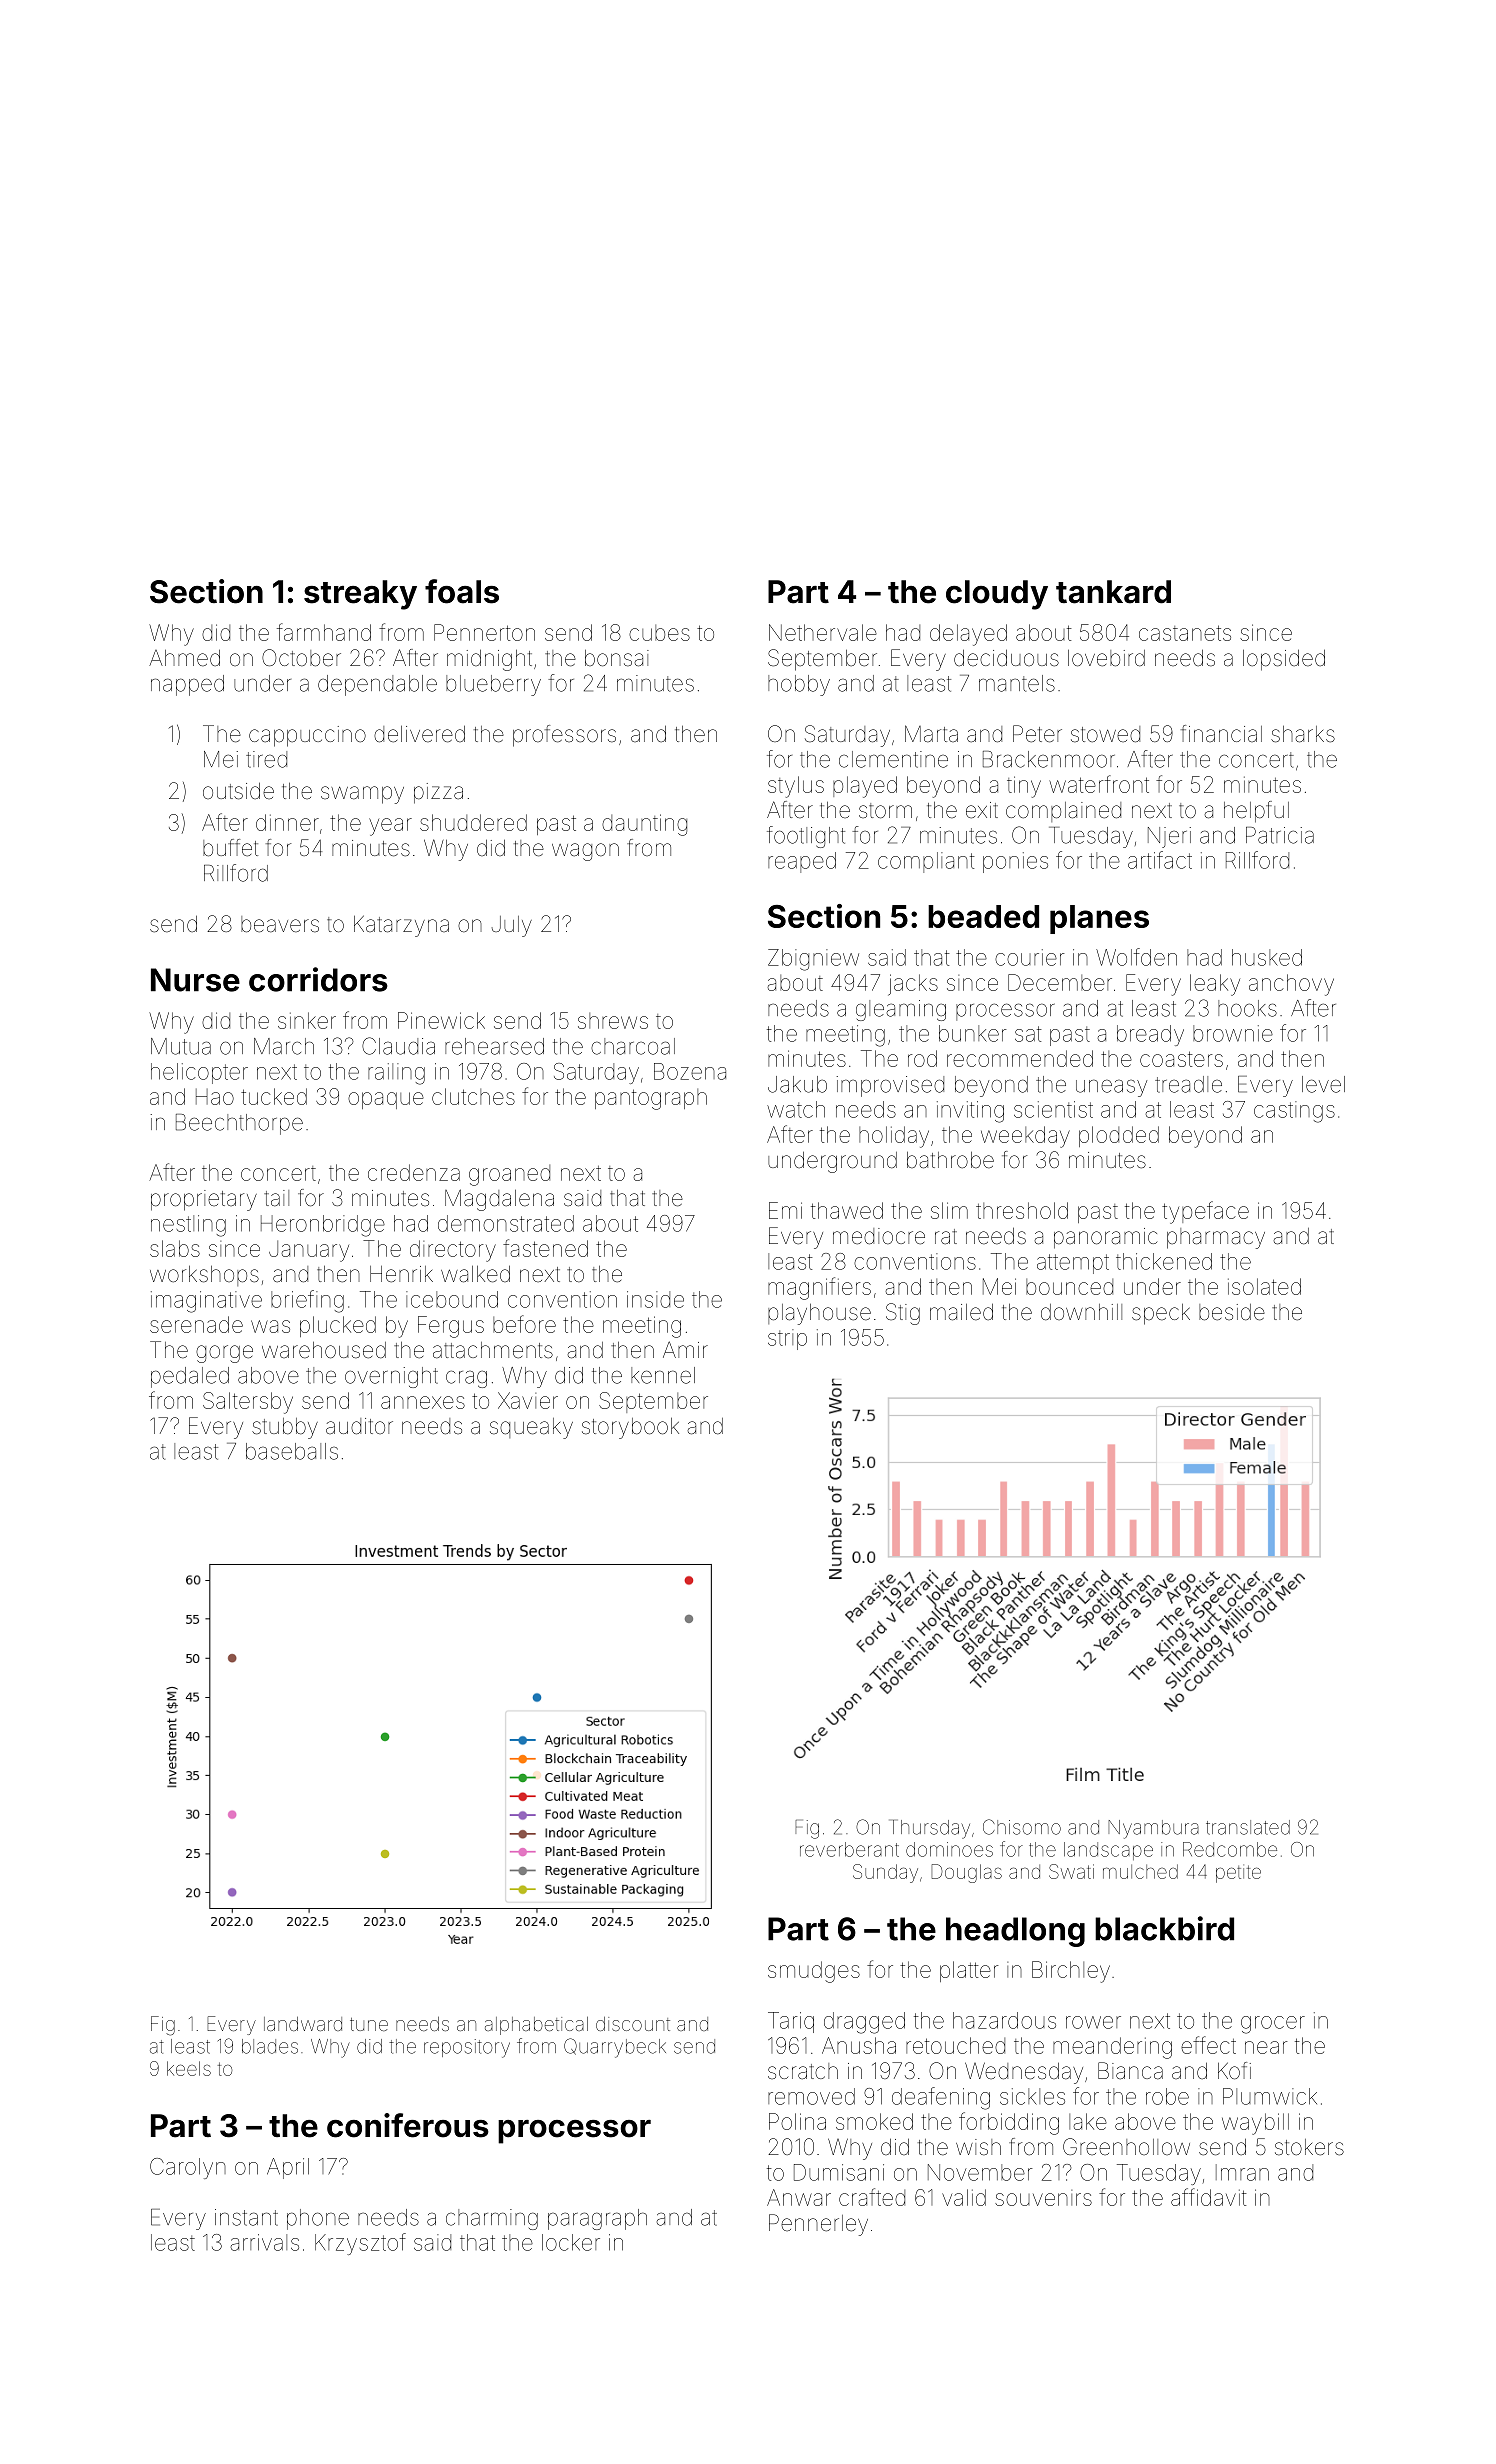 Image resolution: width=1496 pixels, height=2464 pixels. I want to click on Pennerley, so click(818, 2225).
